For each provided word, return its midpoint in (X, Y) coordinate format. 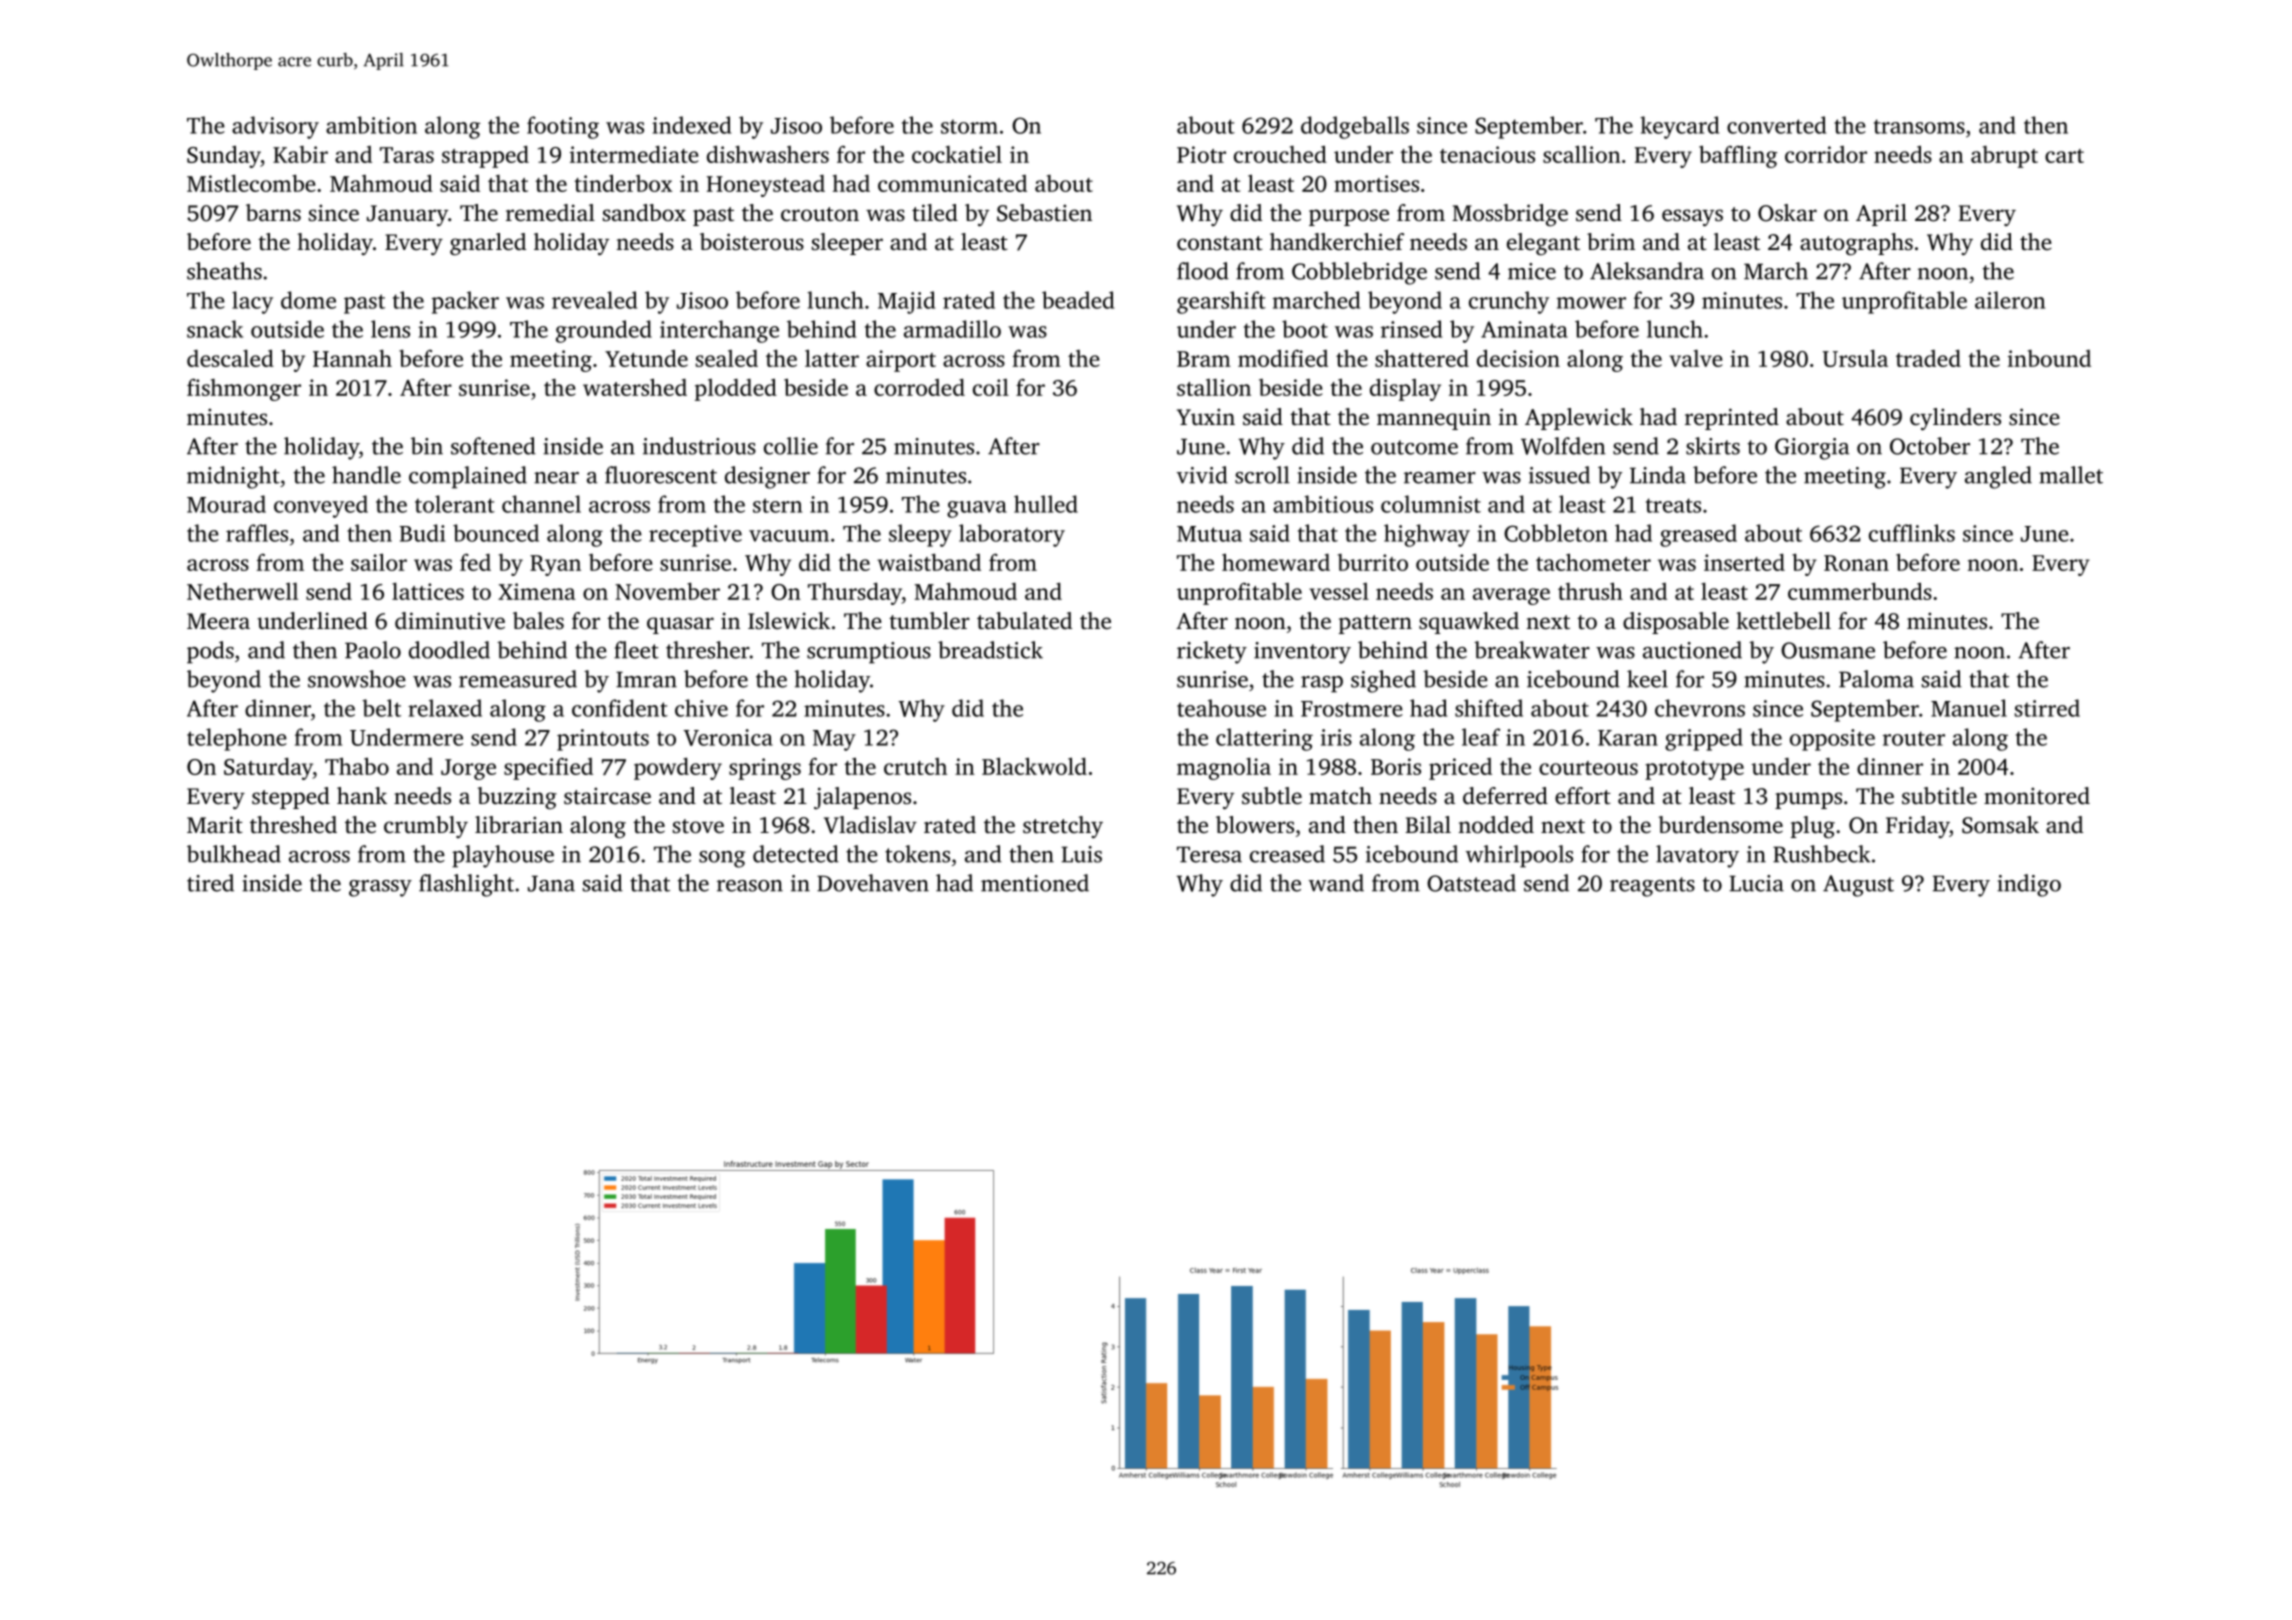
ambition (371, 125)
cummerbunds (1860, 591)
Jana (551, 883)
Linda (1658, 475)
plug (1813, 827)
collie (791, 446)
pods (210, 652)
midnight (233, 477)
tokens (917, 854)
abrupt (2004, 157)
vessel (1339, 591)
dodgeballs (1355, 127)
